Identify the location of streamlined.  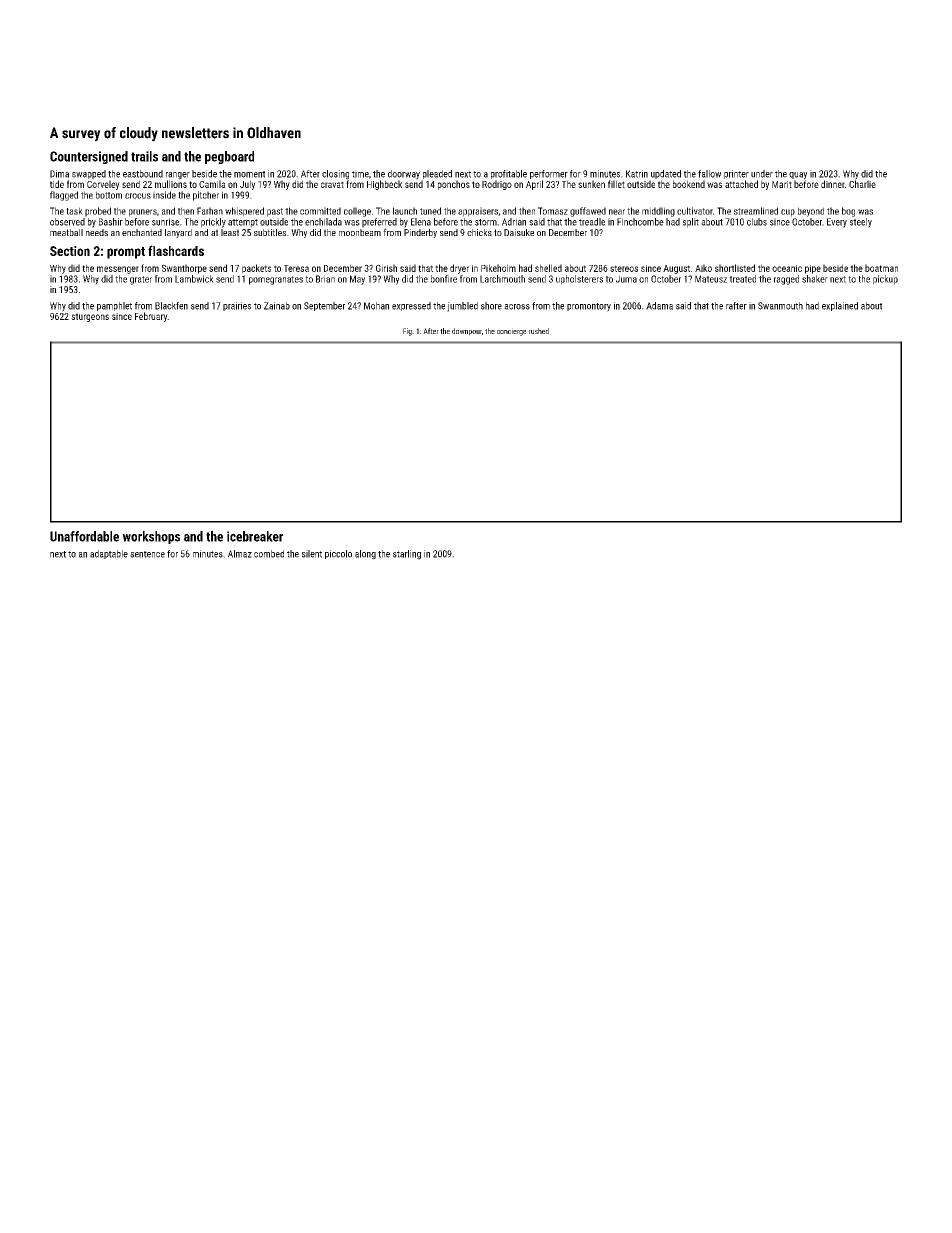
(756, 211).
